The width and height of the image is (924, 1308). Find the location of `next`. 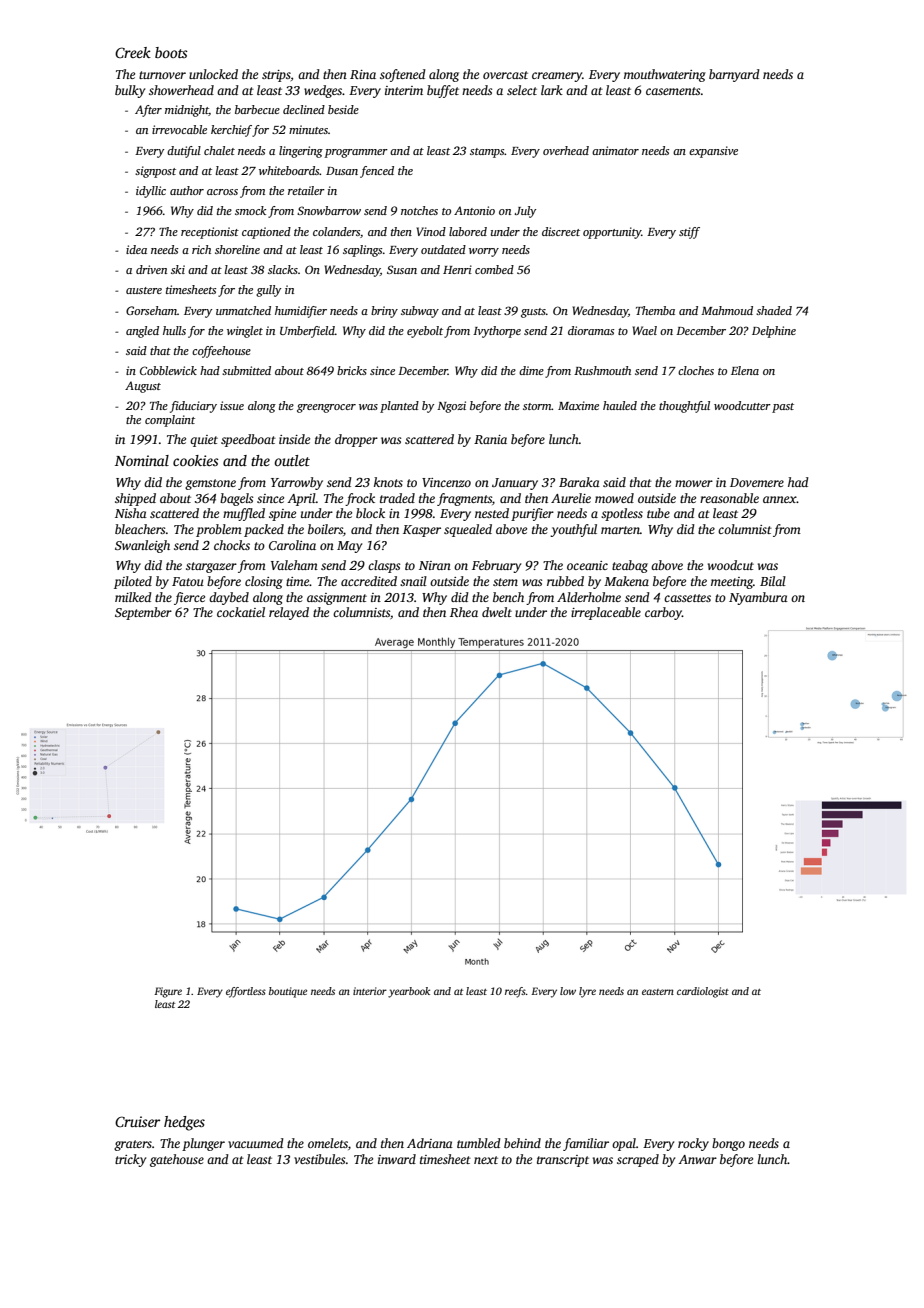

next is located at coordinates (486, 1160).
